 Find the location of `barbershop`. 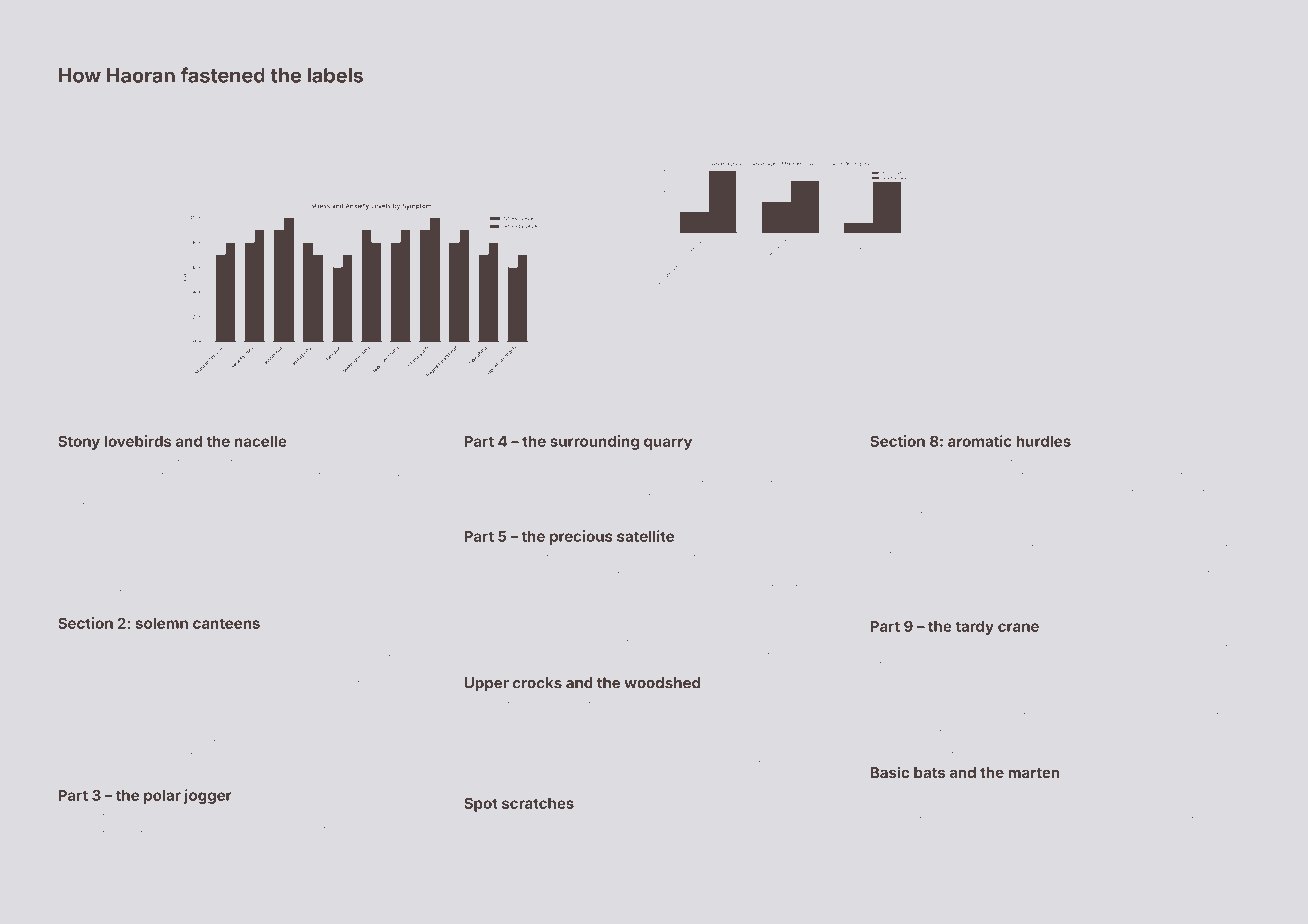

barbershop is located at coordinates (1191, 819).
